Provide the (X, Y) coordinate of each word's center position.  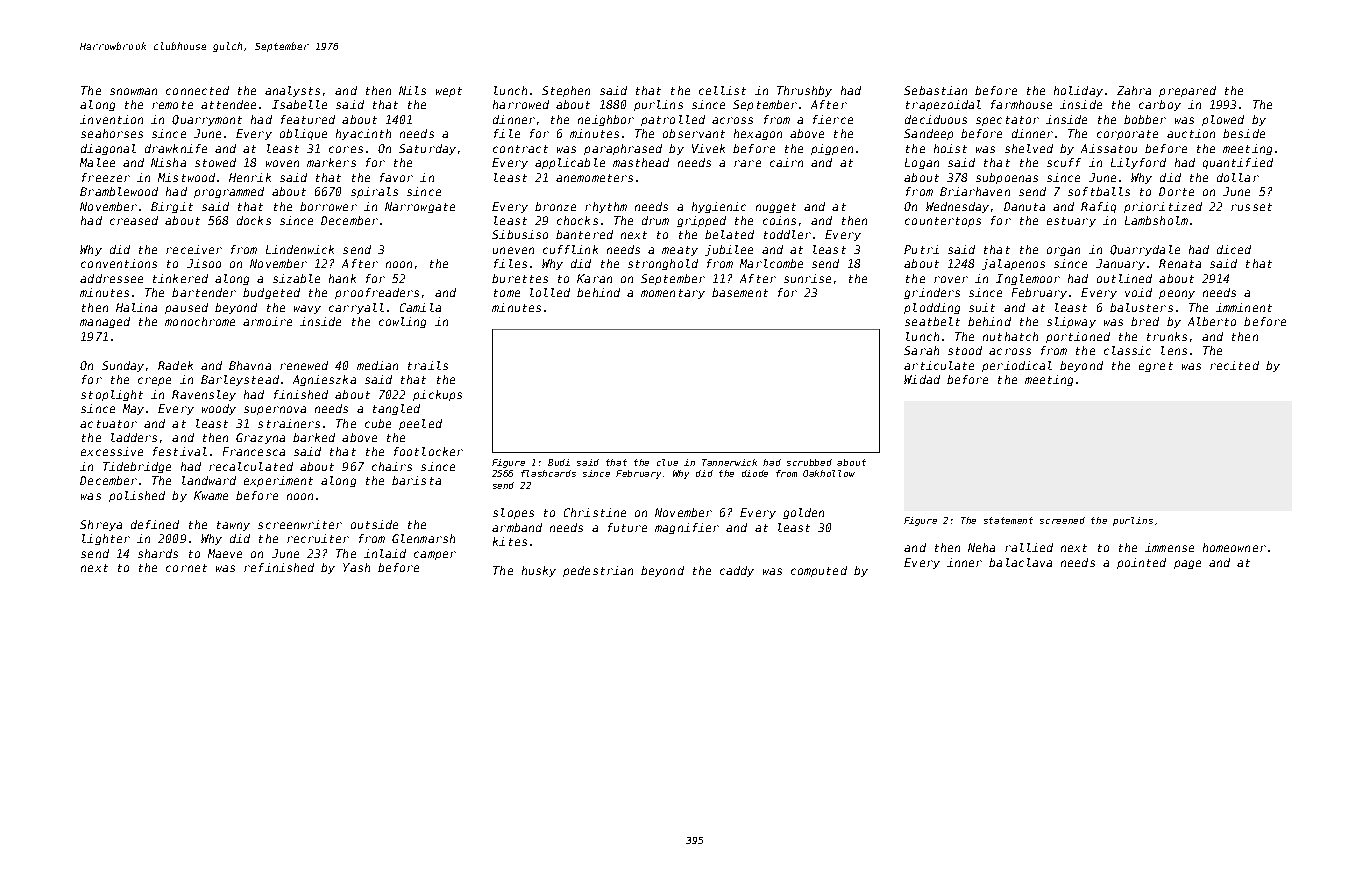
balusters (1141, 307)
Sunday (123, 366)
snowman (133, 91)
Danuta (1024, 206)
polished (137, 496)
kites (510, 541)
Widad (922, 379)
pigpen (832, 149)
